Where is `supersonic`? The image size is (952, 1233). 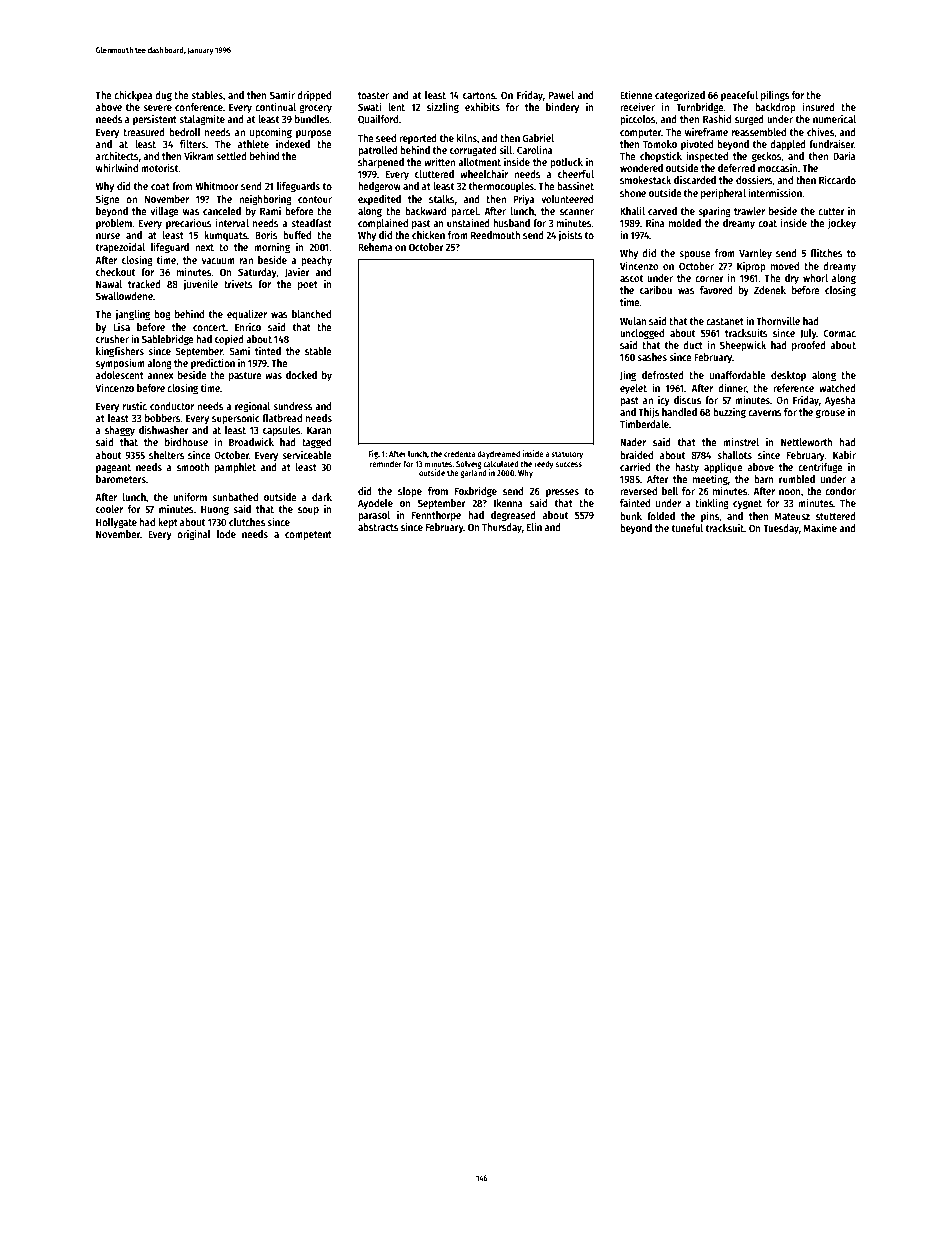
supersonic is located at coordinates (236, 418).
